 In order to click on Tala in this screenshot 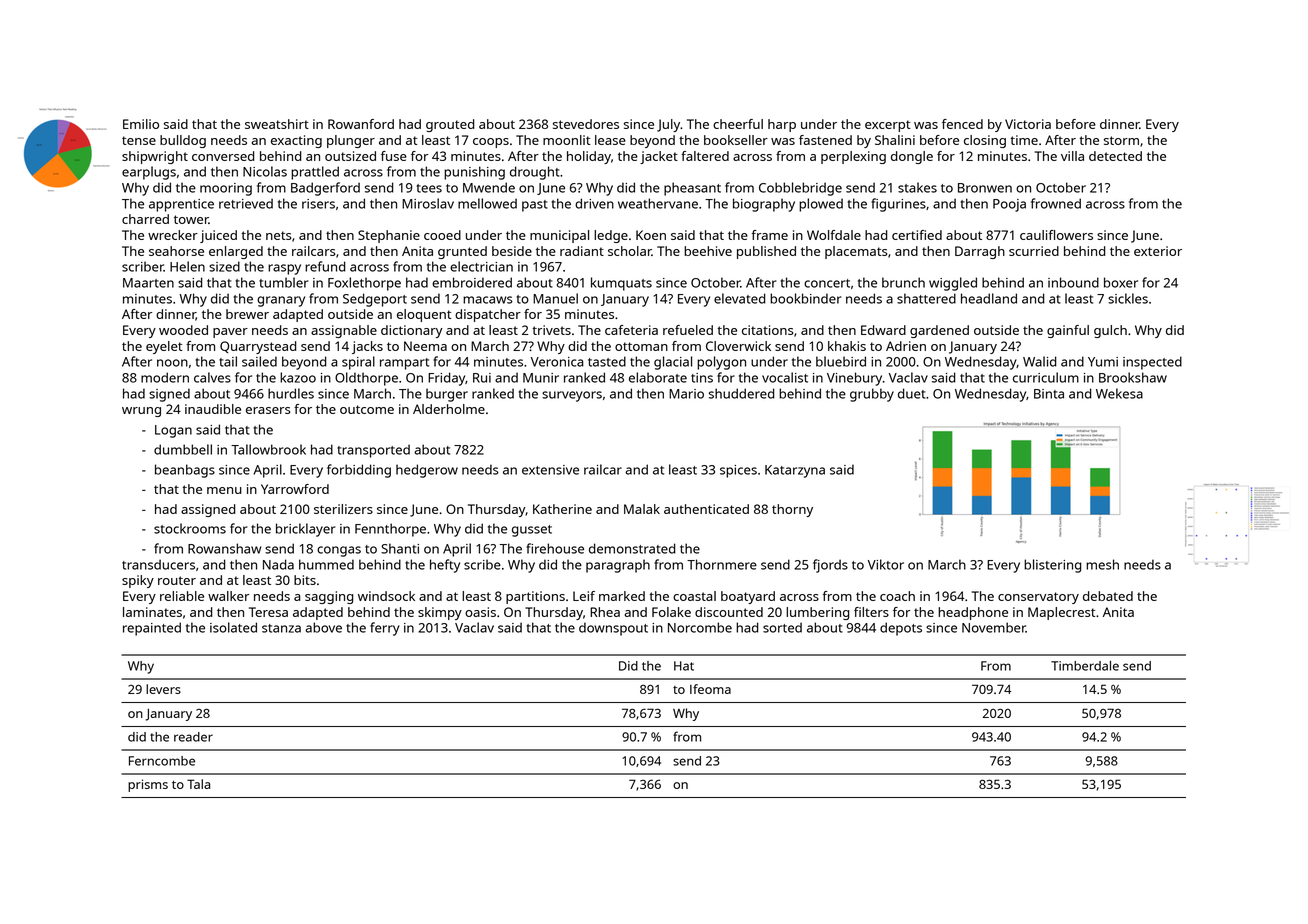, I will do `click(198, 784)`.
